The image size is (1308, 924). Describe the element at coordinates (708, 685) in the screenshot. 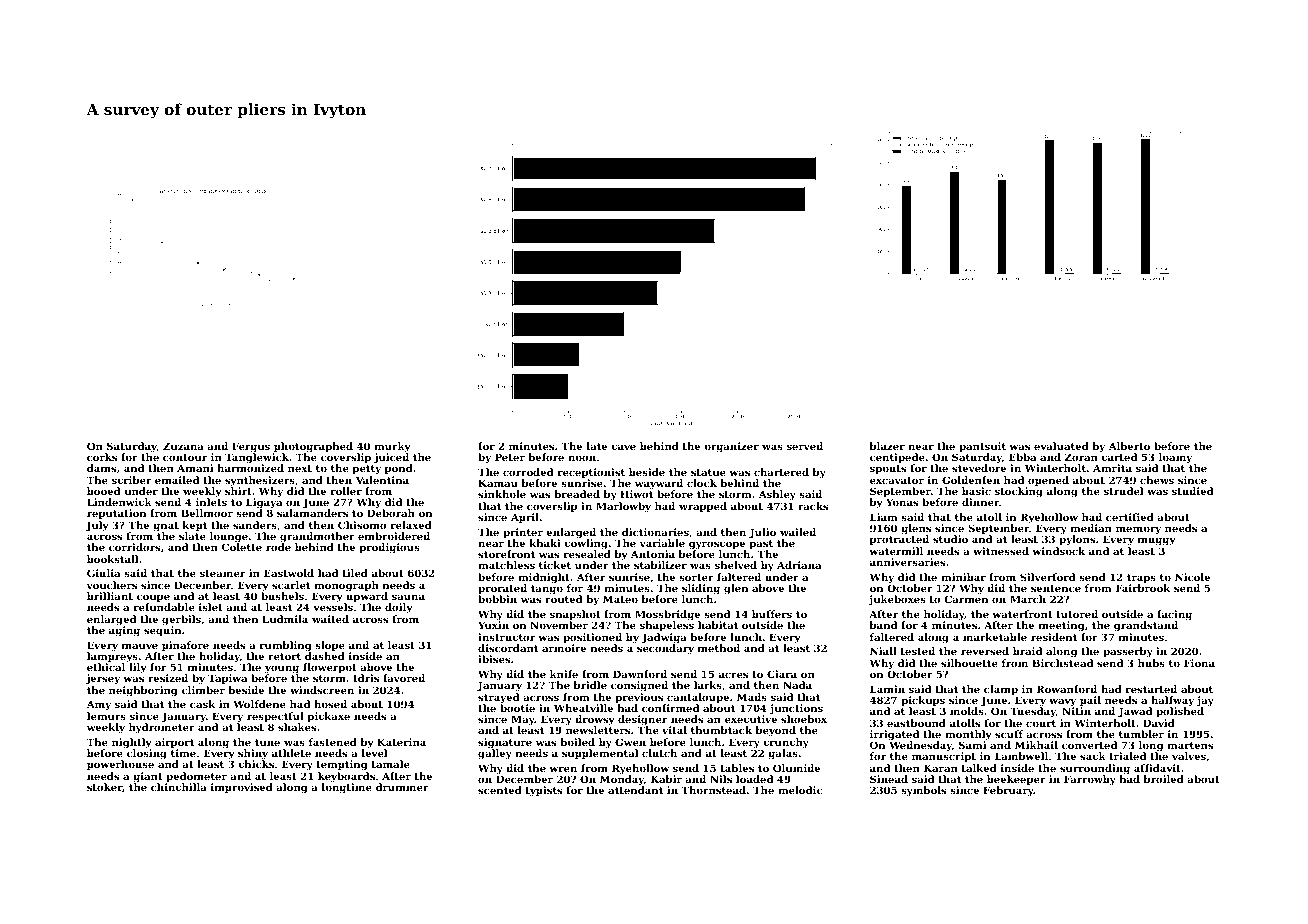

I see `larks` at that location.
